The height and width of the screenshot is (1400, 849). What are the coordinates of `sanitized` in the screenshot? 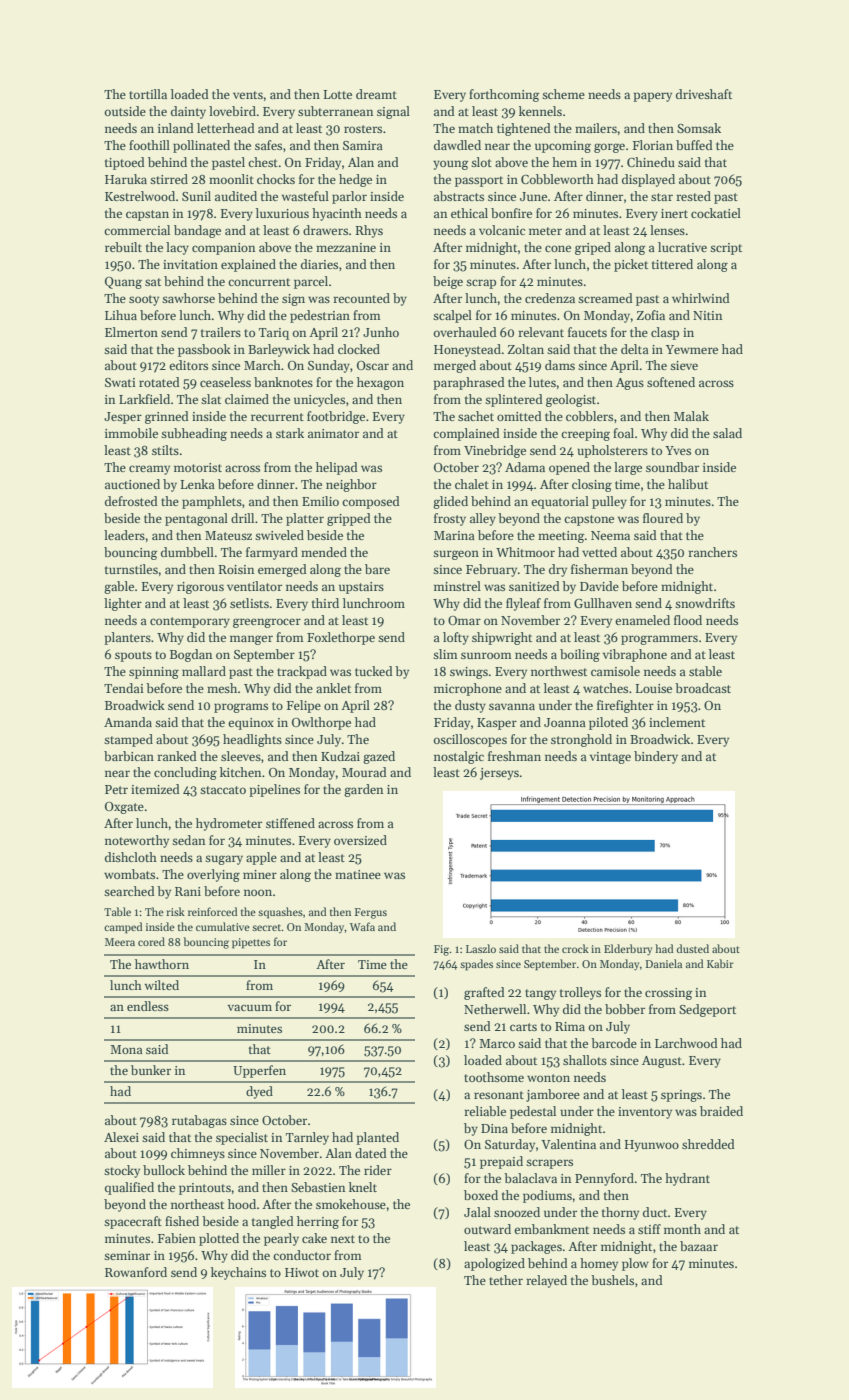 It's located at (534, 586).
